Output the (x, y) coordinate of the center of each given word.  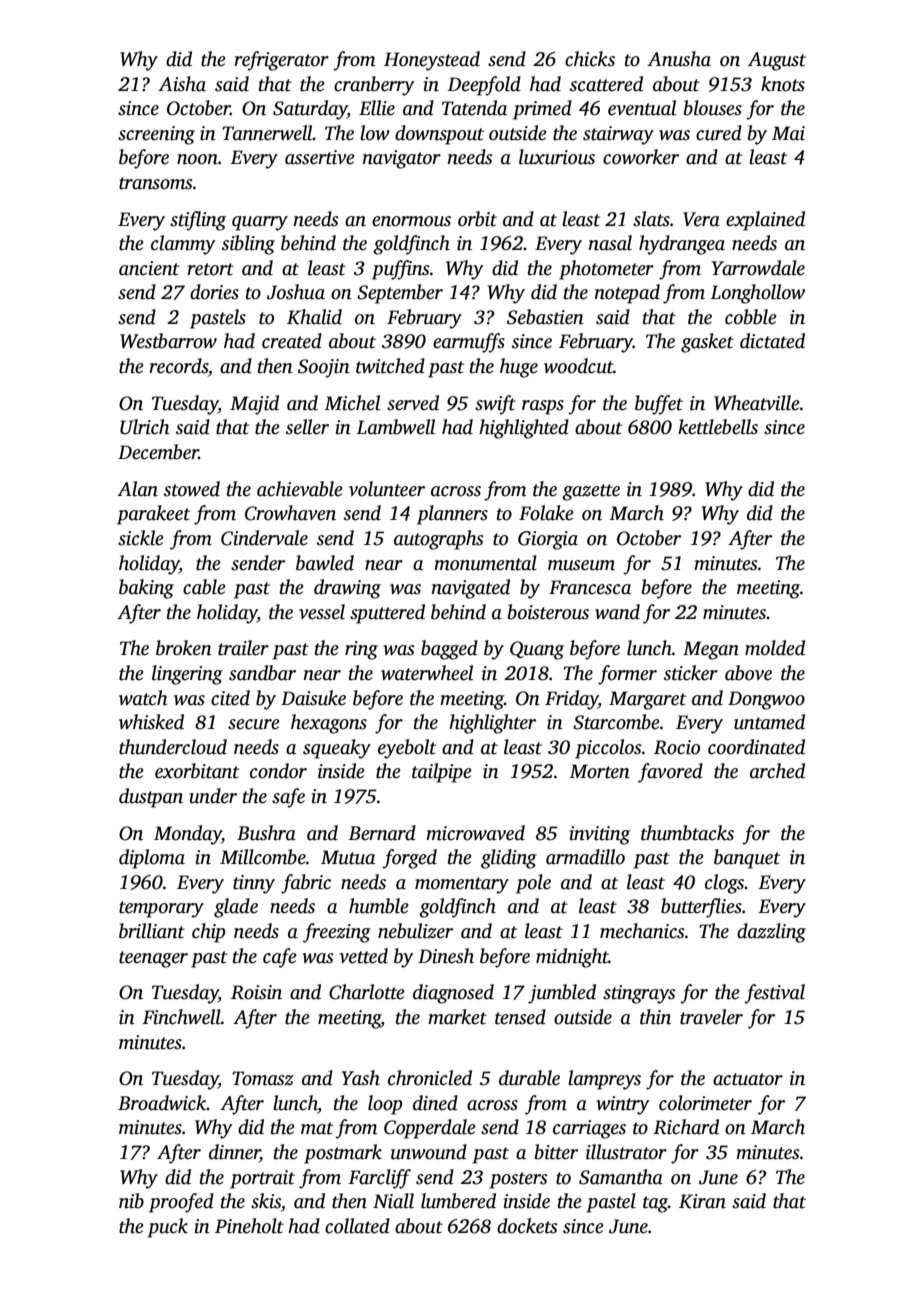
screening (156, 135)
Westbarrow (168, 341)
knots (783, 84)
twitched (390, 366)
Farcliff (379, 1179)
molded (775, 648)
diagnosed (453, 994)
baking (146, 589)
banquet (747, 859)
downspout (439, 135)
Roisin (256, 992)
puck (167, 1228)
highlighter (492, 724)
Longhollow (757, 294)
